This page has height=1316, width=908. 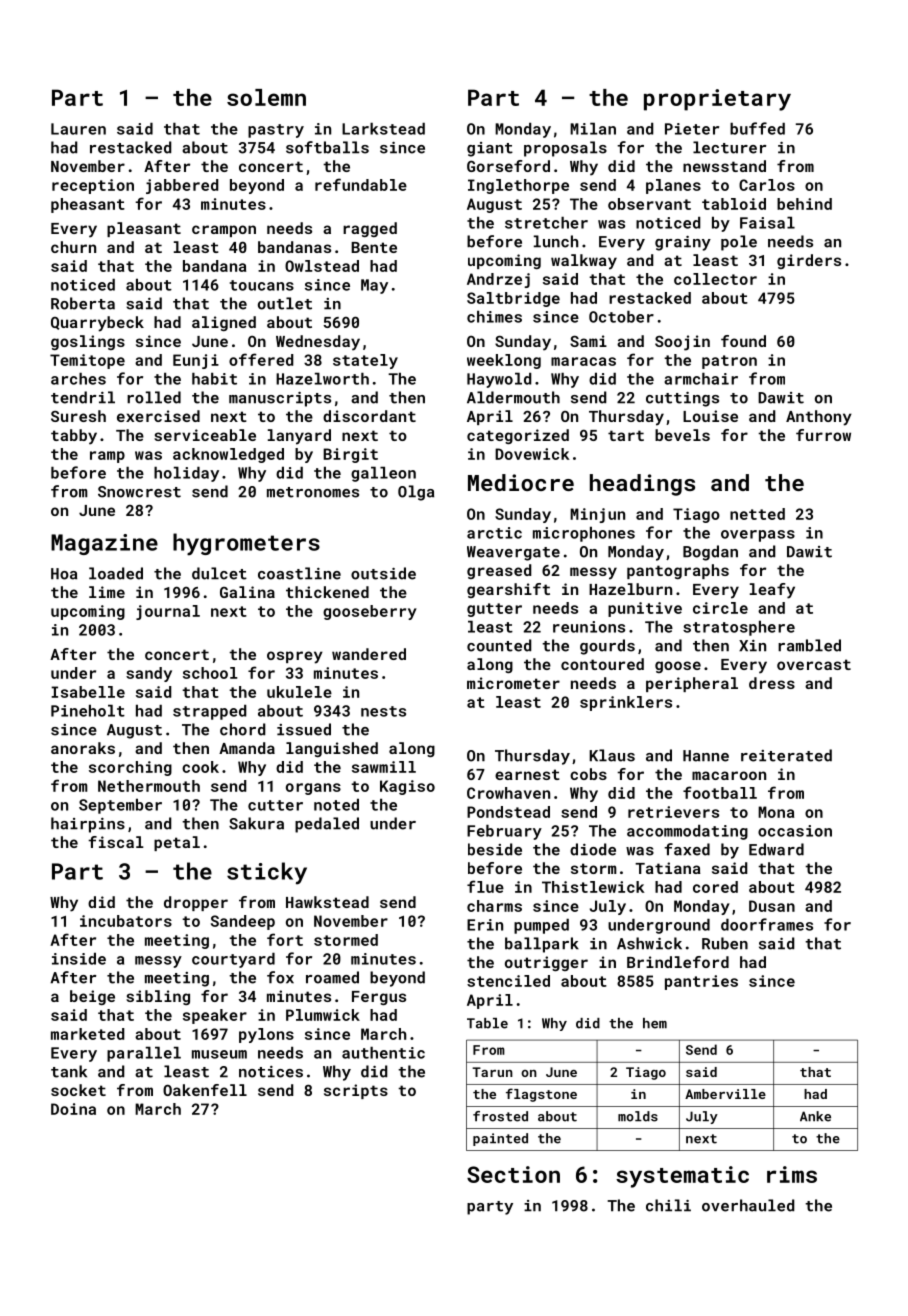 What do you see at coordinates (809, 261) in the page?
I see `girders` at bounding box center [809, 261].
